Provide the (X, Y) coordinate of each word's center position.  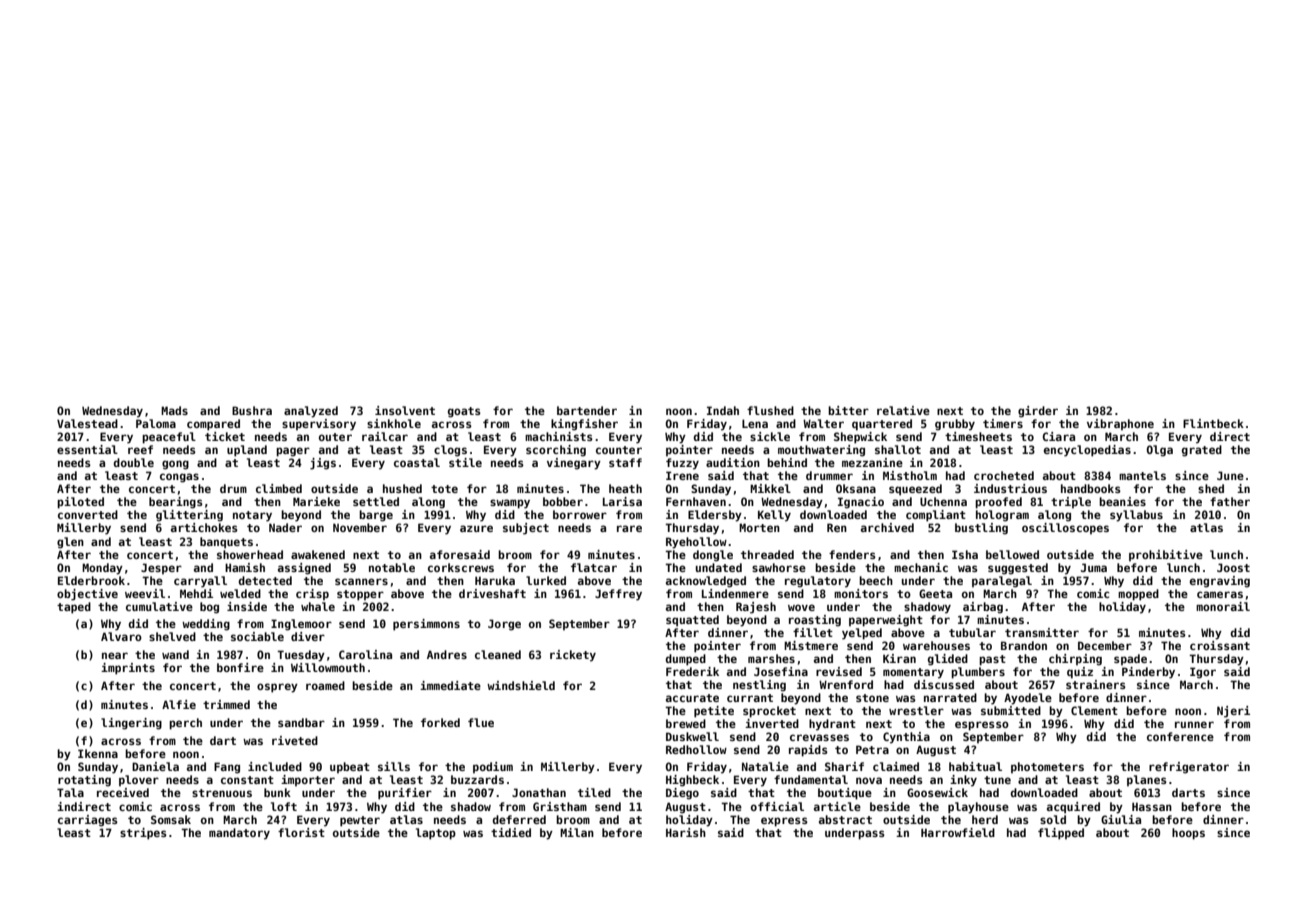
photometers (1047, 767)
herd (985, 819)
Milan (577, 832)
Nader (285, 527)
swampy (510, 504)
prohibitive (1166, 555)
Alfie (179, 704)
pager (293, 452)
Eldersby (715, 516)
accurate (692, 698)
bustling (981, 529)
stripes (143, 834)
